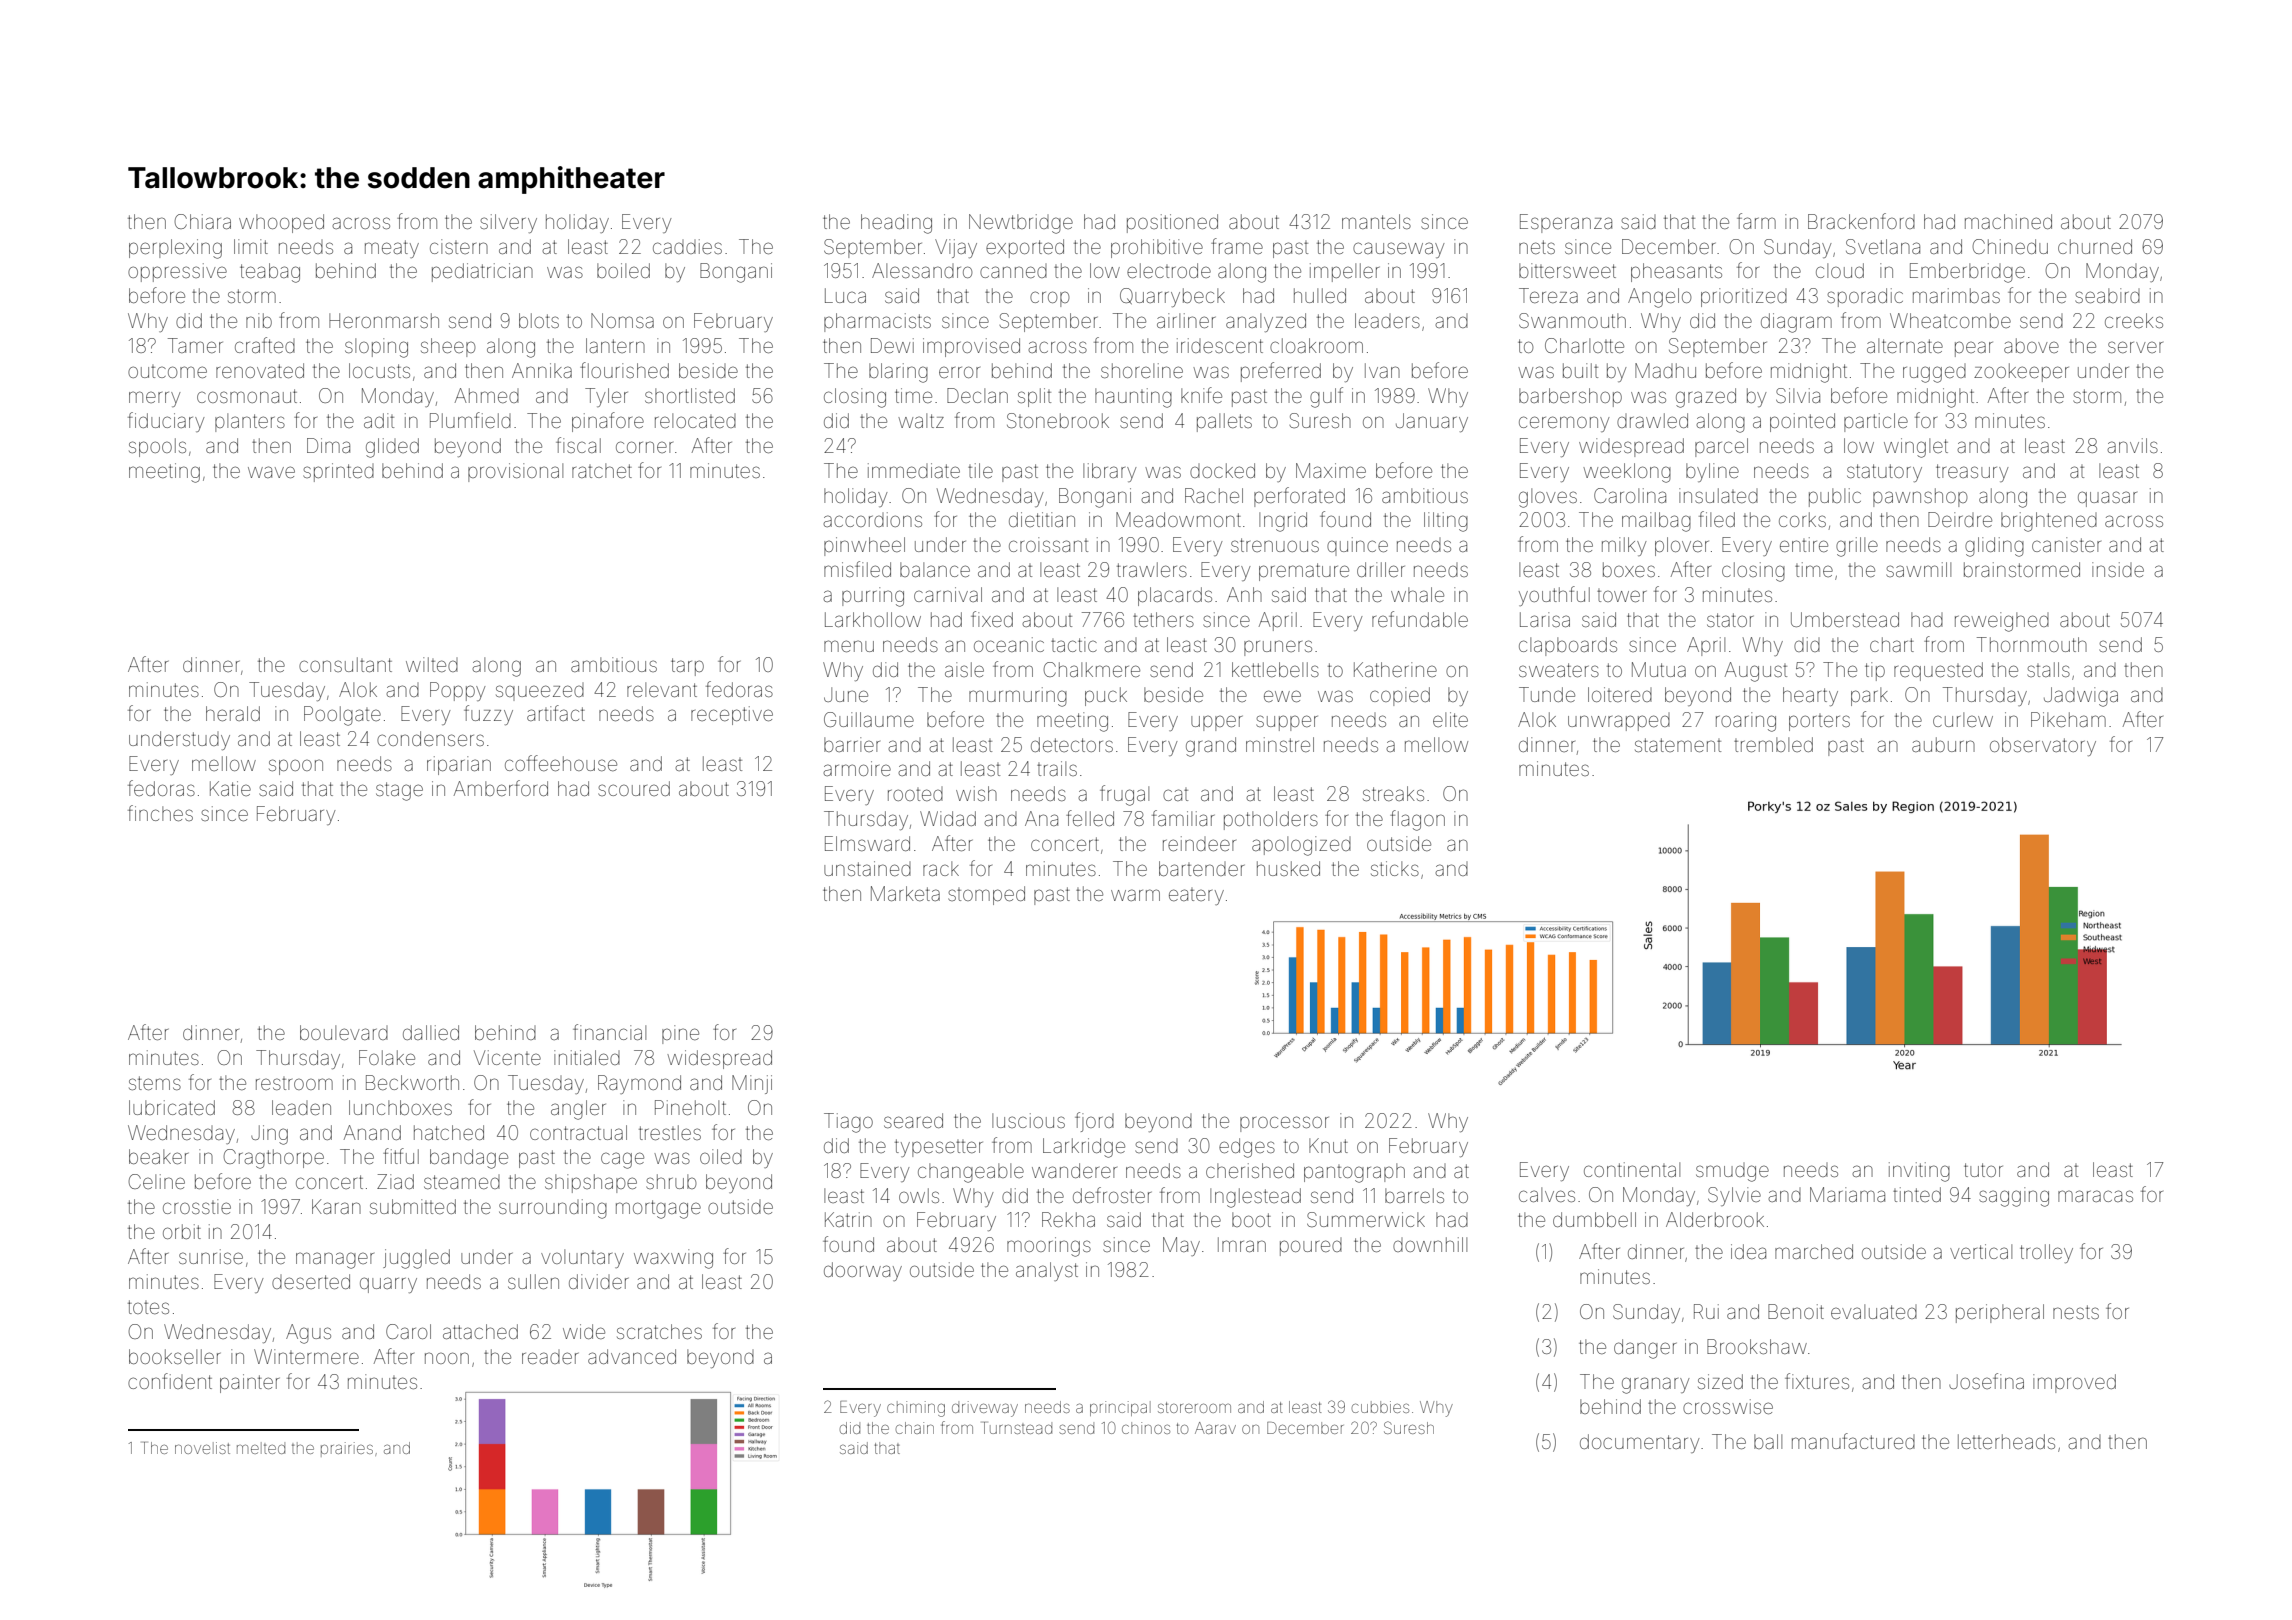  Describe the element at coordinates (1417, 820) in the screenshot. I see `flagon` at that location.
